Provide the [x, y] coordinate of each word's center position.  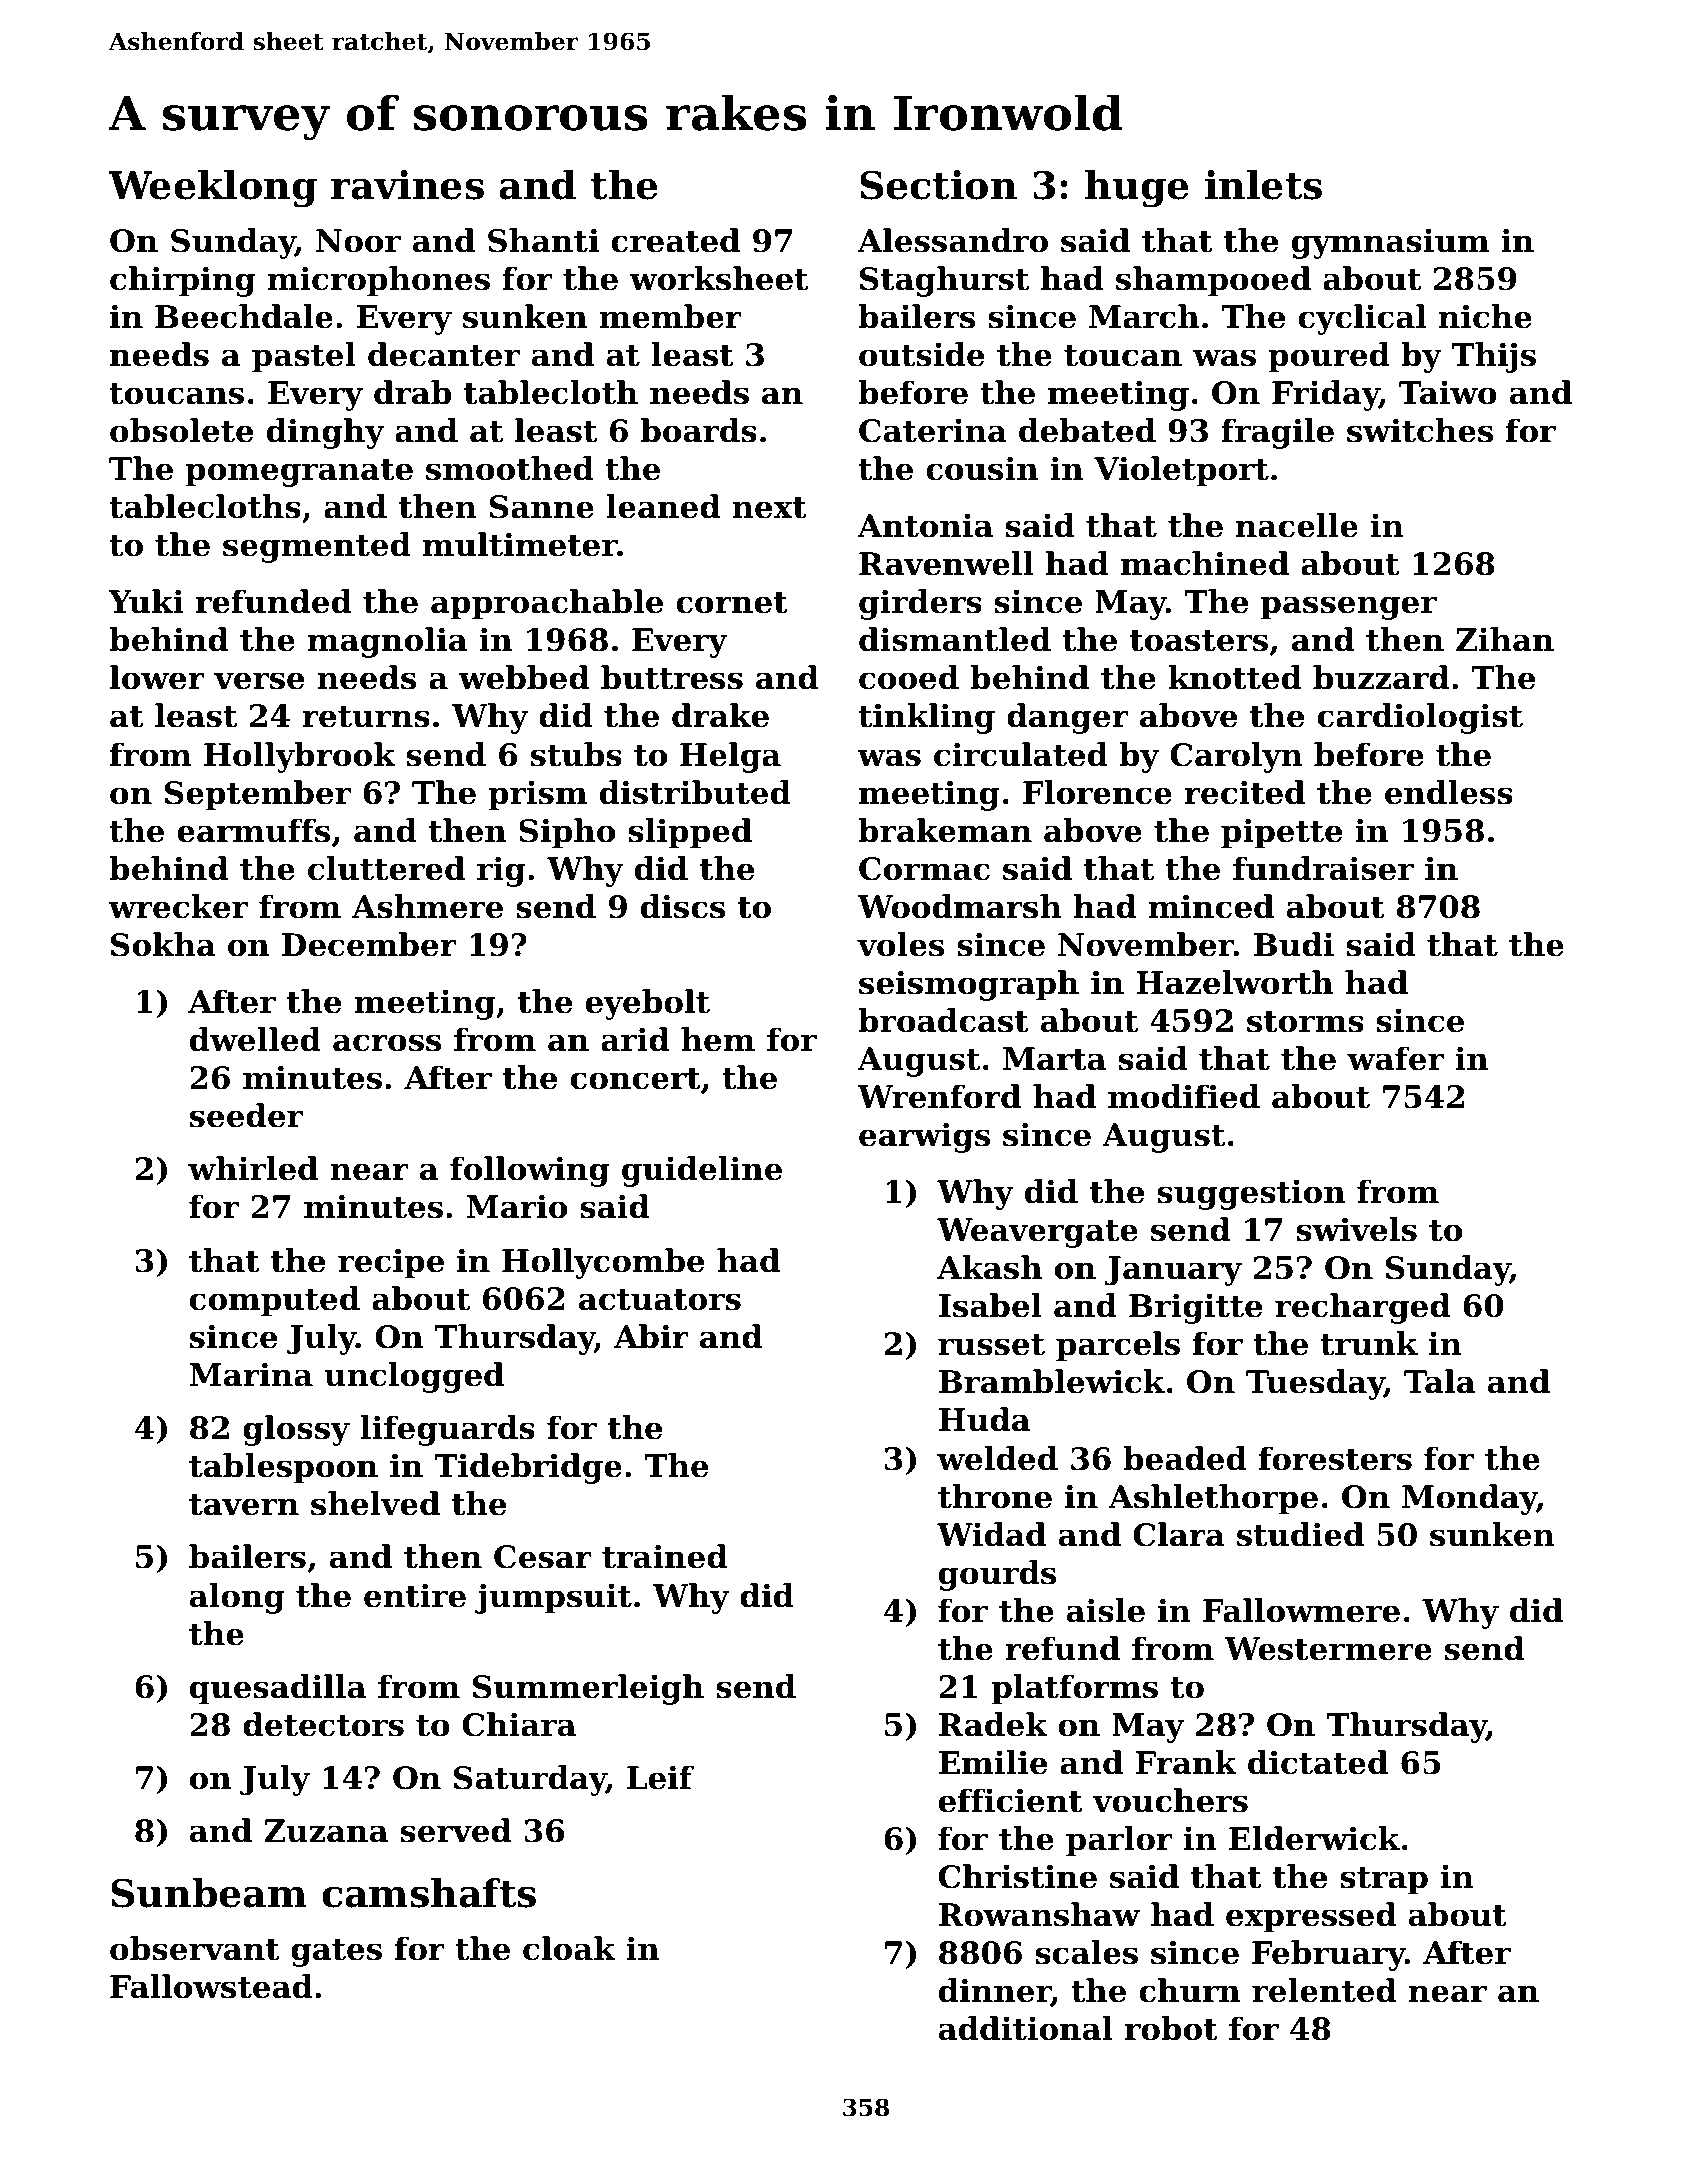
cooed [909, 677]
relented [1324, 1990]
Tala [1439, 1381]
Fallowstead [211, 1986]
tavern [244, 1505]
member [670, 316]
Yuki [146, 601]
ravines [407, 185]
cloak [569, 1948]
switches [1420, 430]
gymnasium [1390, 243]
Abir [651, 1336]
